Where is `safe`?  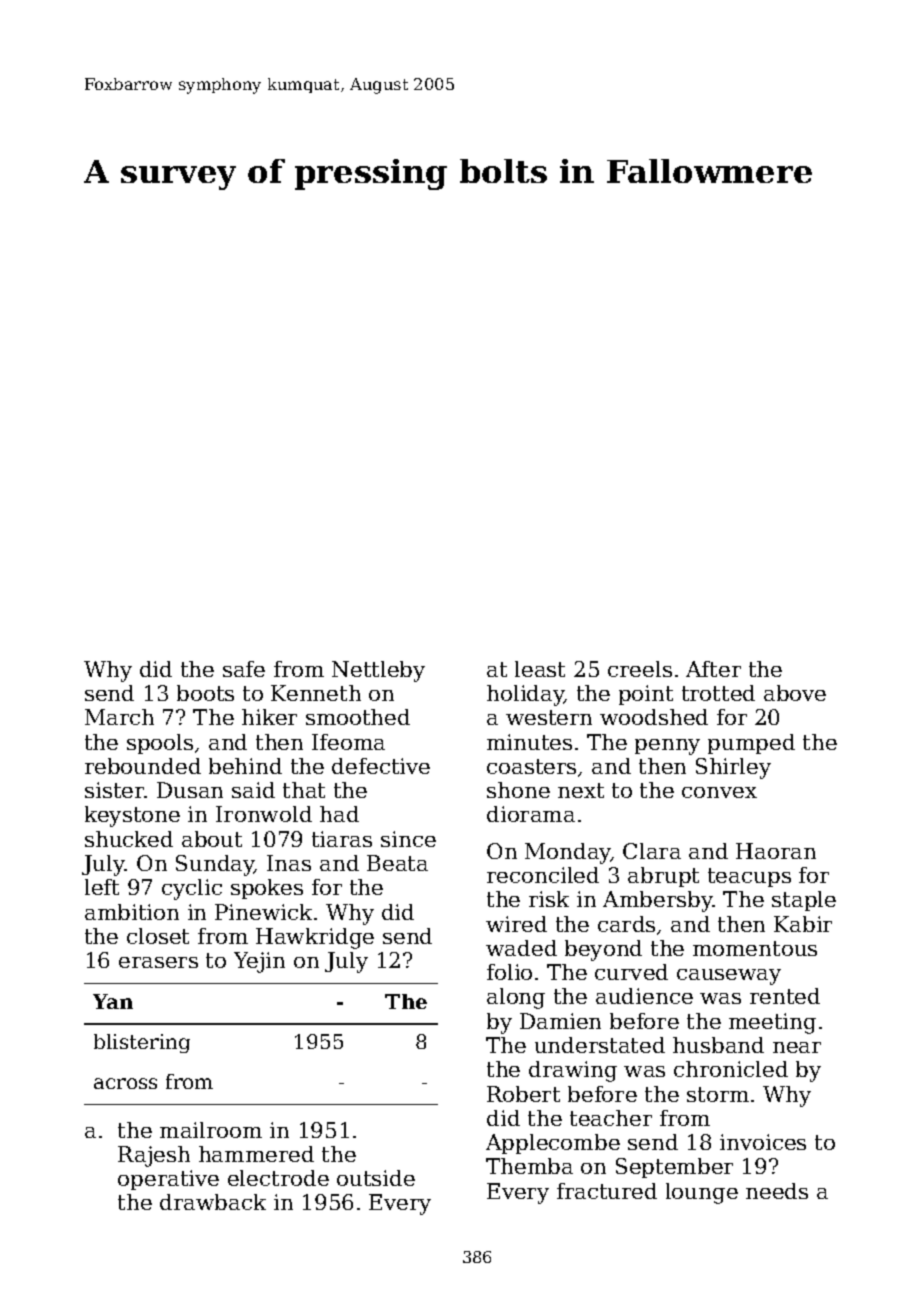
safe is located at coordinates (244, 669).
